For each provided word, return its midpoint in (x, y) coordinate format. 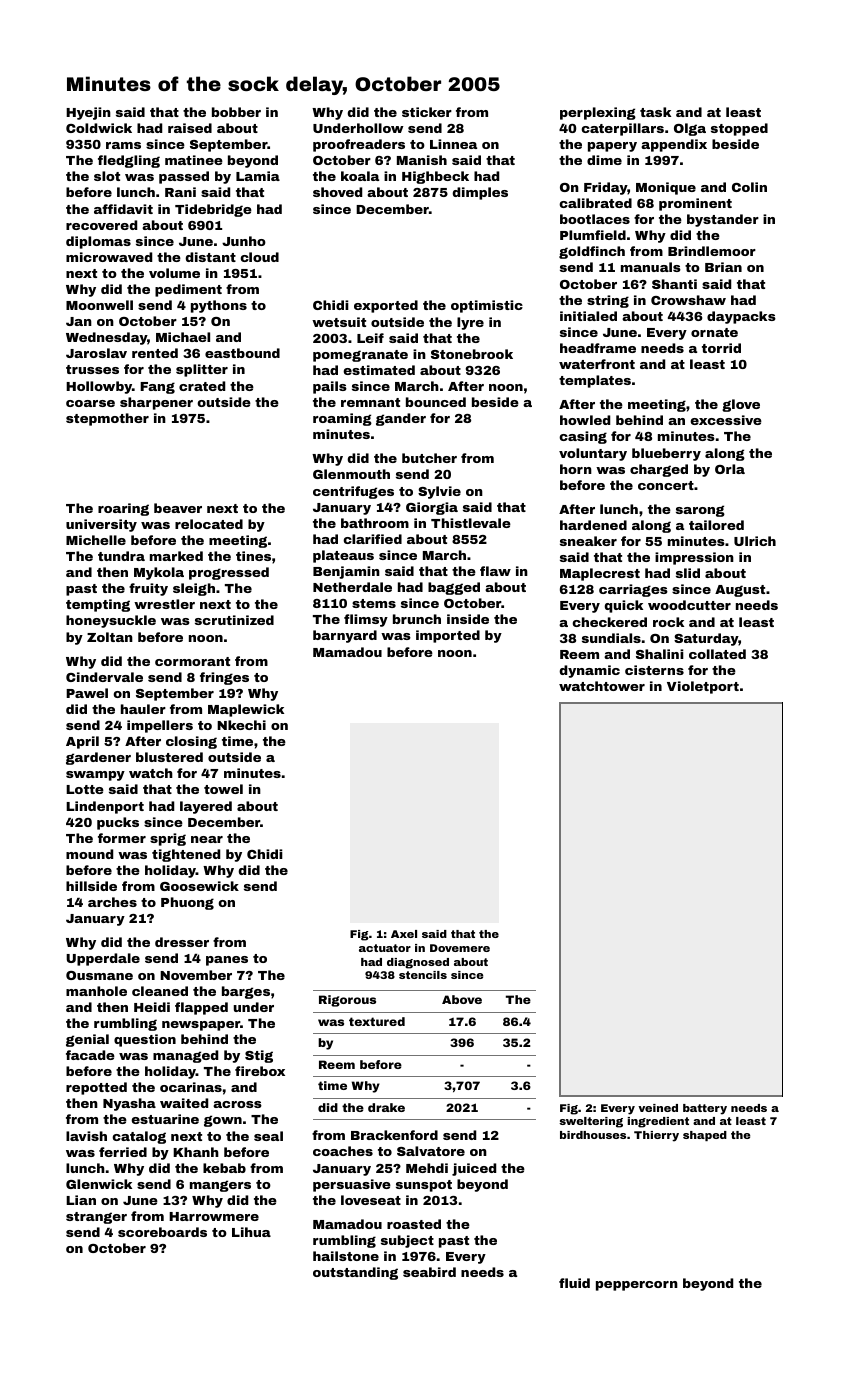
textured (377, 1021)
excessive (726, 420)
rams (123, 145)
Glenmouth (351, 474)
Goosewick (199, 886)
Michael (183, 337)
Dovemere (460, 948)
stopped (739, 129)
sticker (427, 112)
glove (741, 405)
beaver (178, 508)
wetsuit (339, 322)
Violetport (703, 687)
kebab (224, 1168)
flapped (201, 1008)
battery (705, 1109)
